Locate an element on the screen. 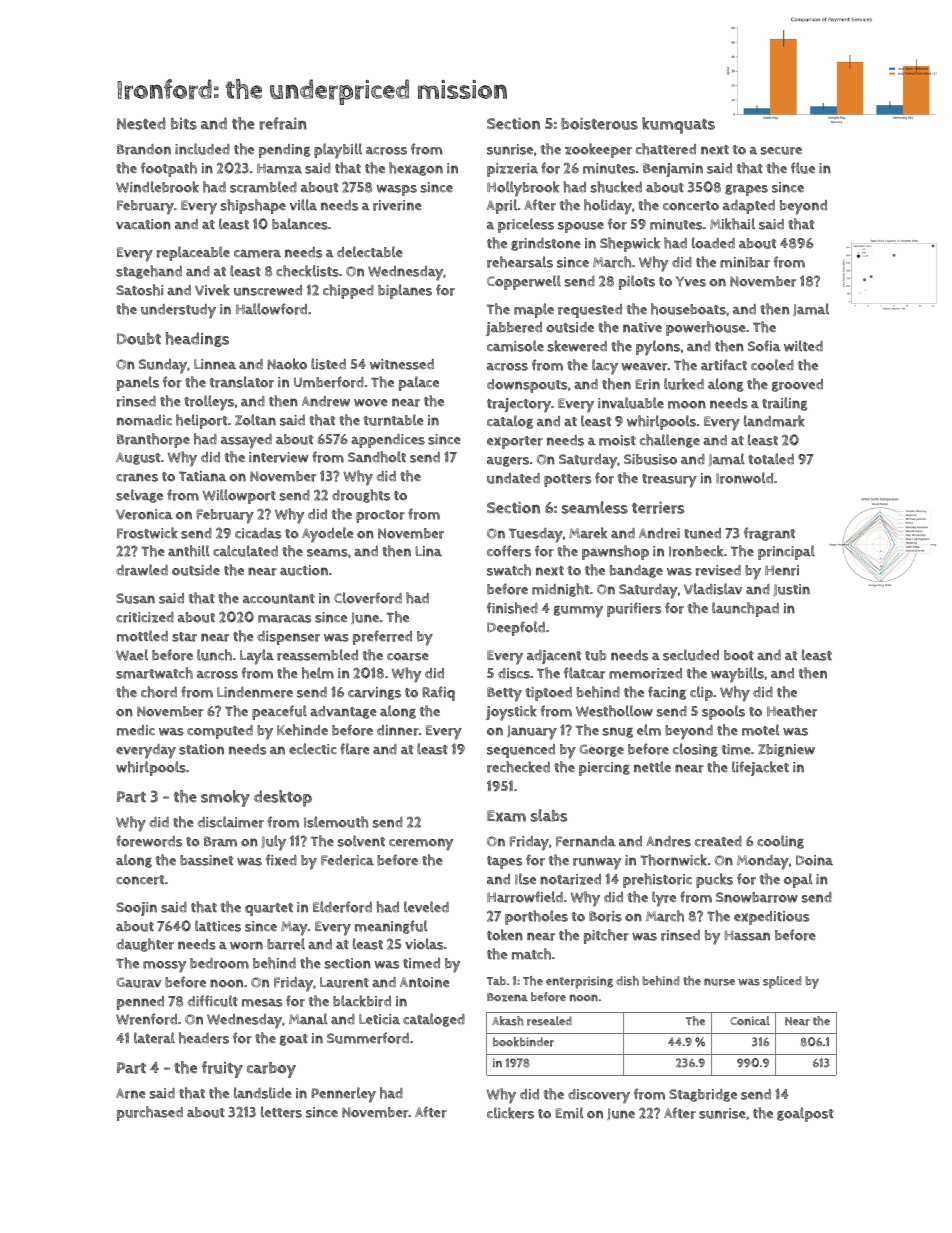  Windlebrook is located at coordinates (157, 187).
